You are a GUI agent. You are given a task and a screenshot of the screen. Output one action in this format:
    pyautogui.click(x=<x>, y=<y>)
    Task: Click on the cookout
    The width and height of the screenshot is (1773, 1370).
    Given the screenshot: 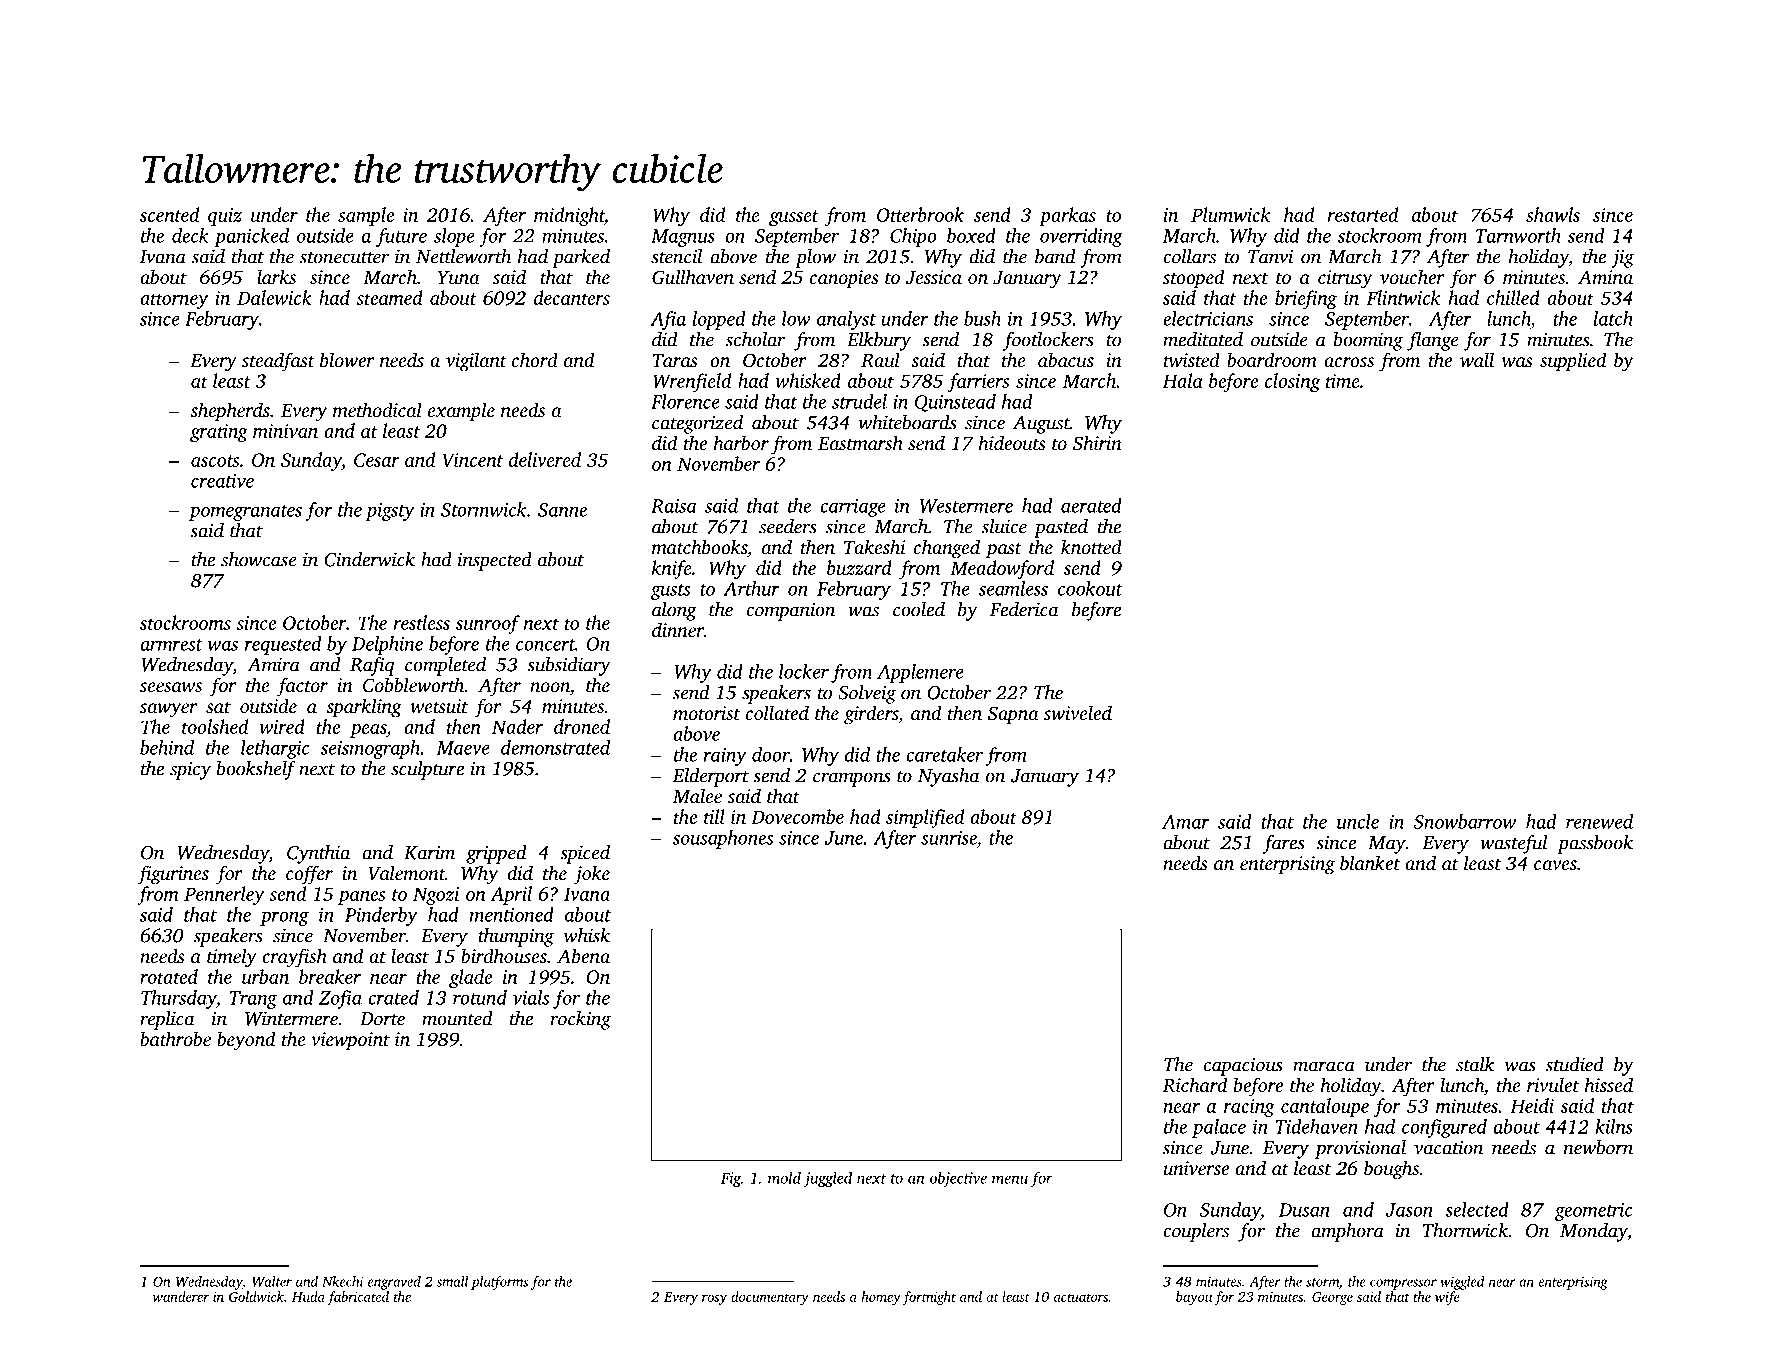 What is the action you would take?
    pyautogui.click(x=1090, y=588)
